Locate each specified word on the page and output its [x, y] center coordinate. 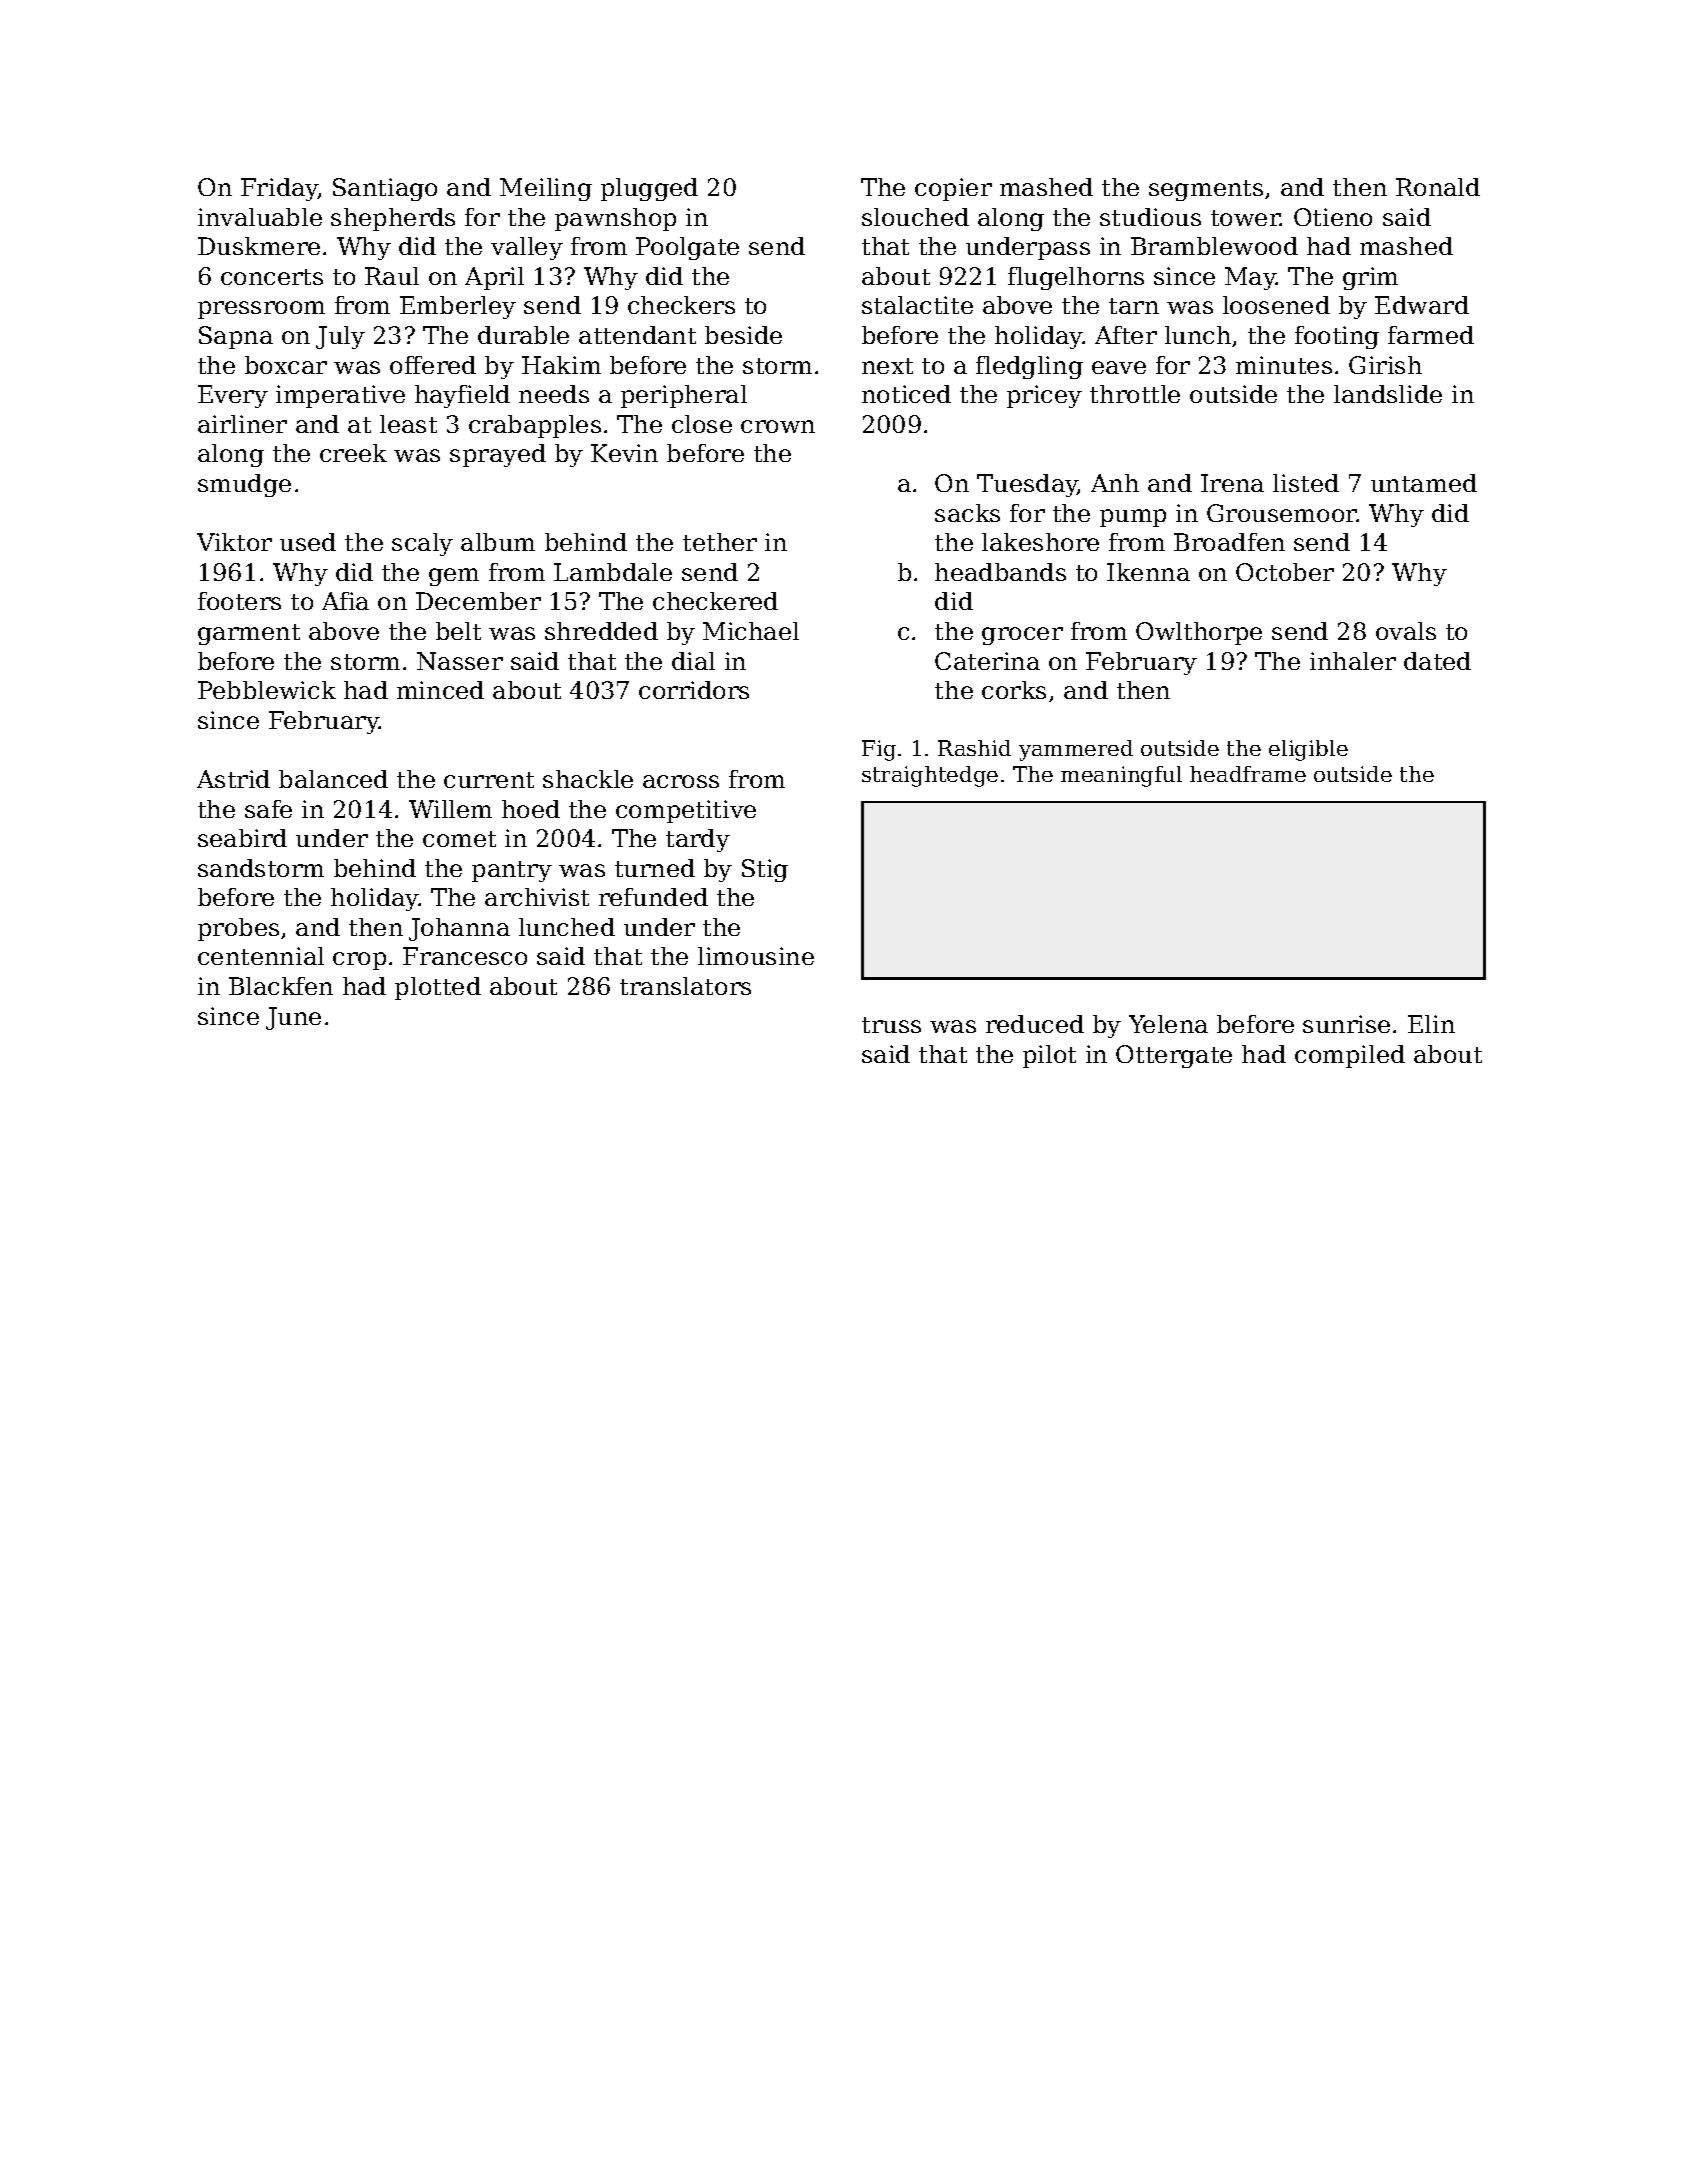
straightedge [930, 776]
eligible [1308, 750]
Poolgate [687, 248]
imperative [340, 396]
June [293, 1018]
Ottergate [1174, 1056]
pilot [1049, 1056]
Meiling [546, 189]
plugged [649, 189]
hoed [531, 809]
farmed [1431, 335]
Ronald [1438, 187]
